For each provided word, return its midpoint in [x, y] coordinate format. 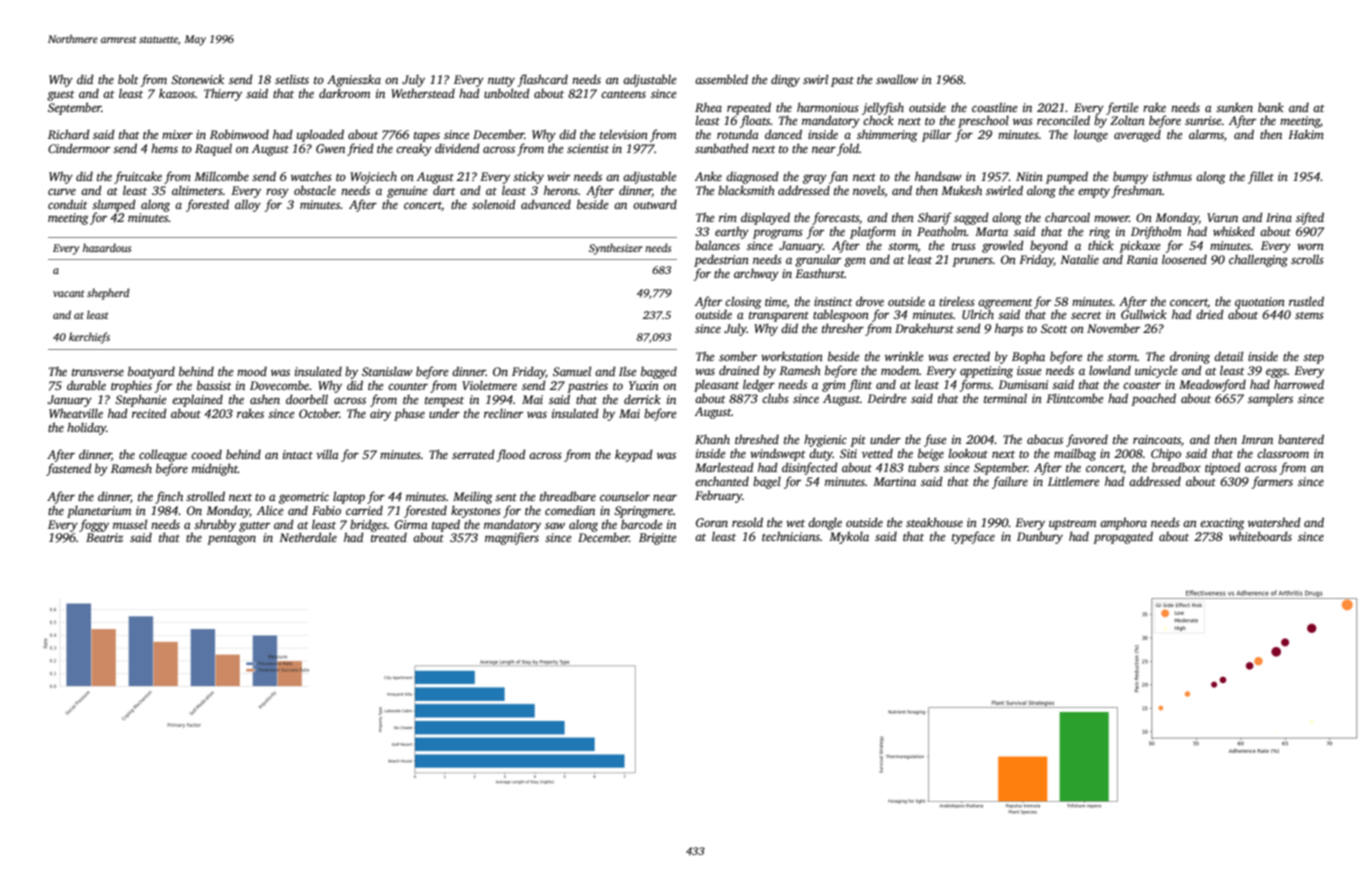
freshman [1137, 191]
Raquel [213, 149]
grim [834, 386]
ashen [265, 399]
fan [838, 177]
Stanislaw [387, 371]
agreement [1005, 303]
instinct [833, 301]
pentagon [231, 539]
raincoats [1157, 439]
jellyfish [883, 108]
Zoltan [1127, 120]
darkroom [344, 93]
